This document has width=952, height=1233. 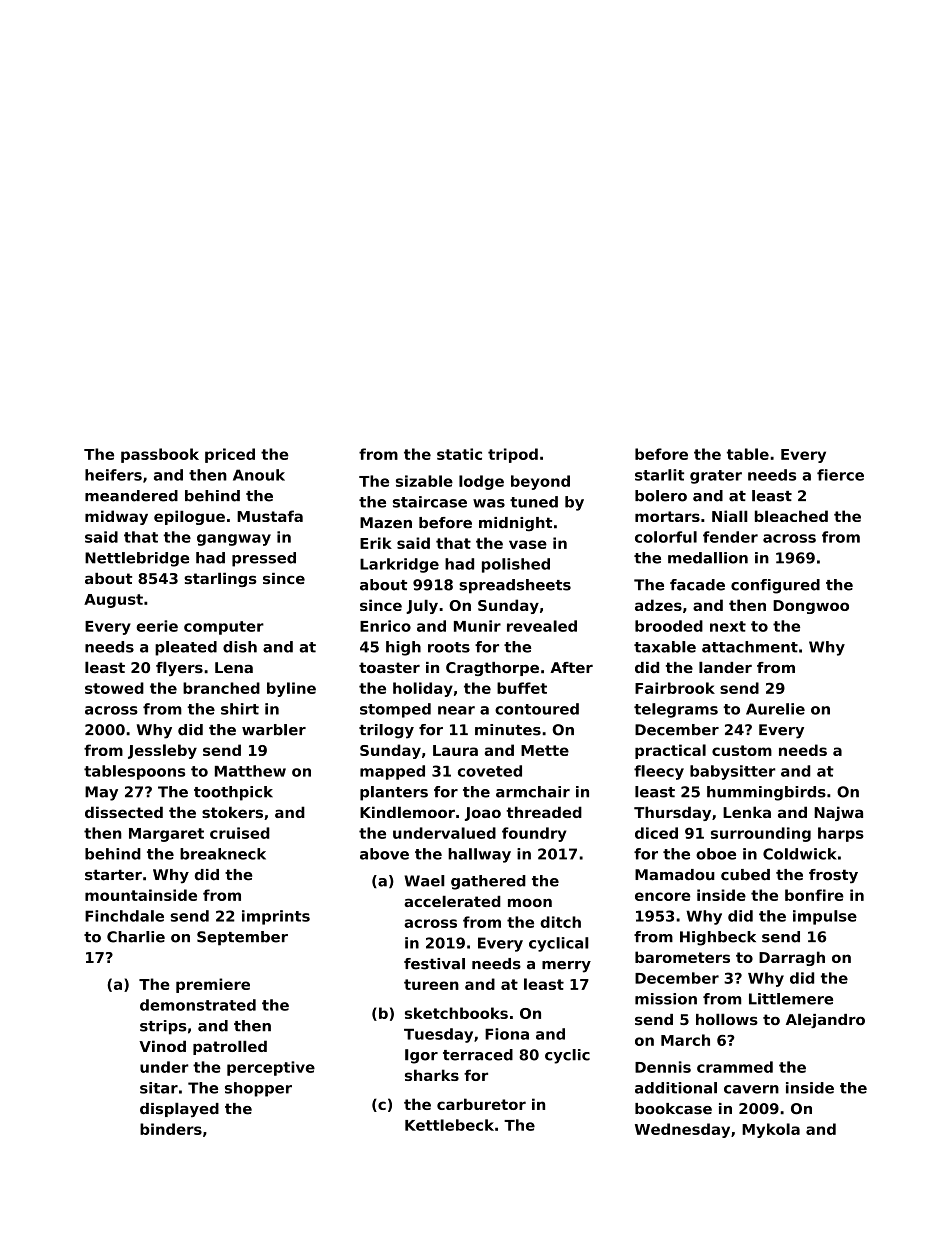 I want to click on carburetor, so click(x=481, y=1104).
